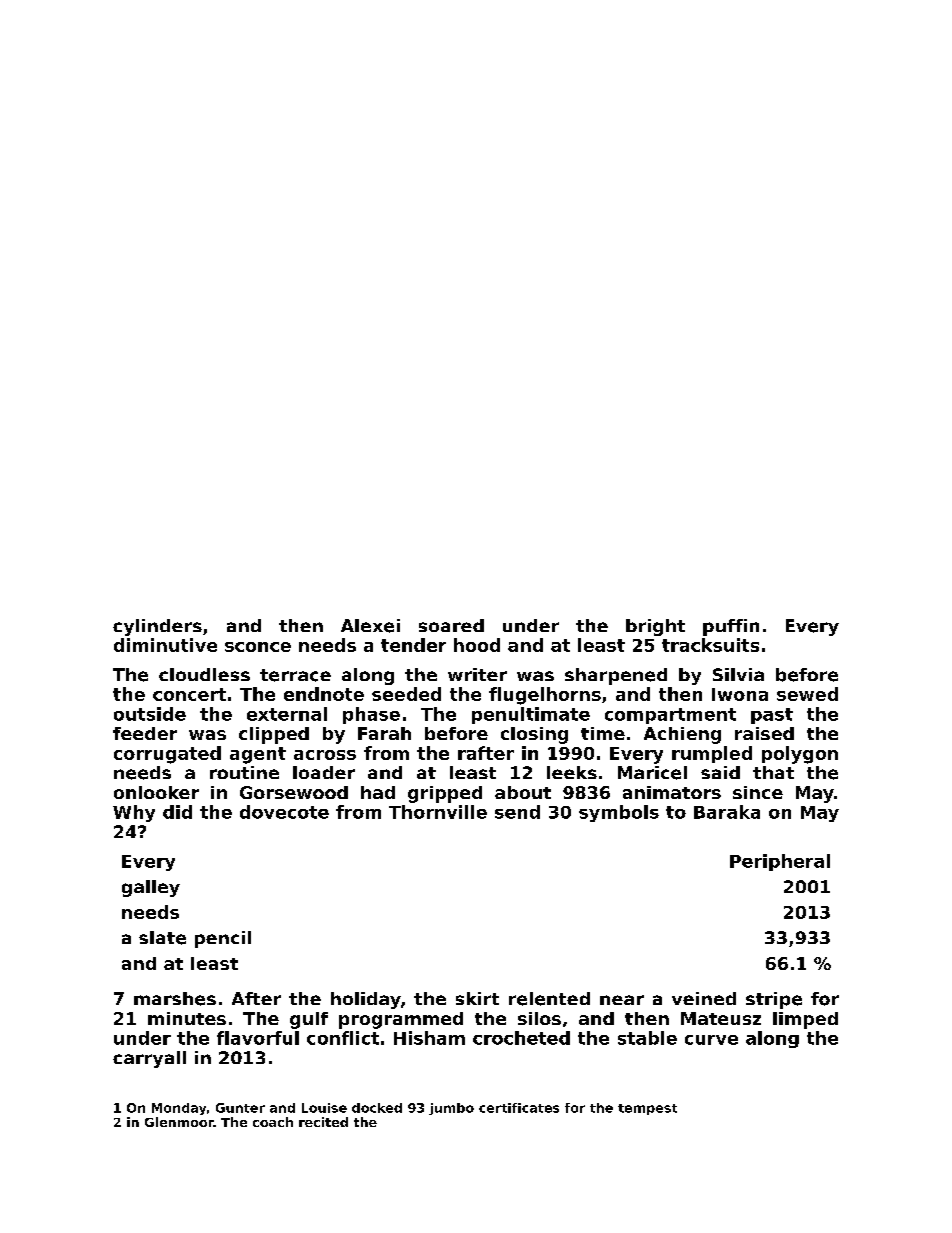 This screenshot has width=952, height=1233. Describe the element at coordinates (517, 812) in the screenshot. I see `send` at that location.
